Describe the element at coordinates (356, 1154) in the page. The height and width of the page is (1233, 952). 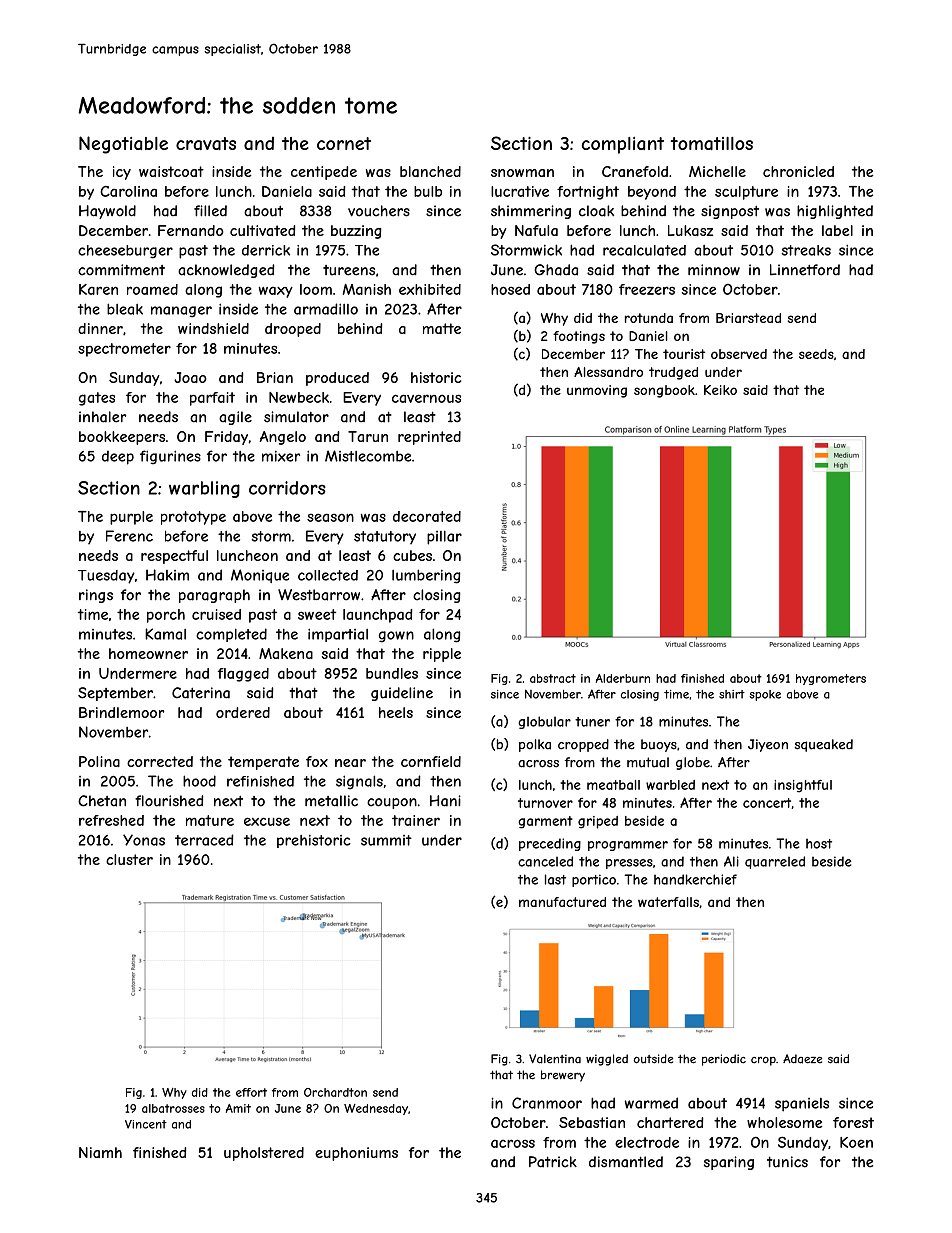
I see `euphoniums` at that location.
